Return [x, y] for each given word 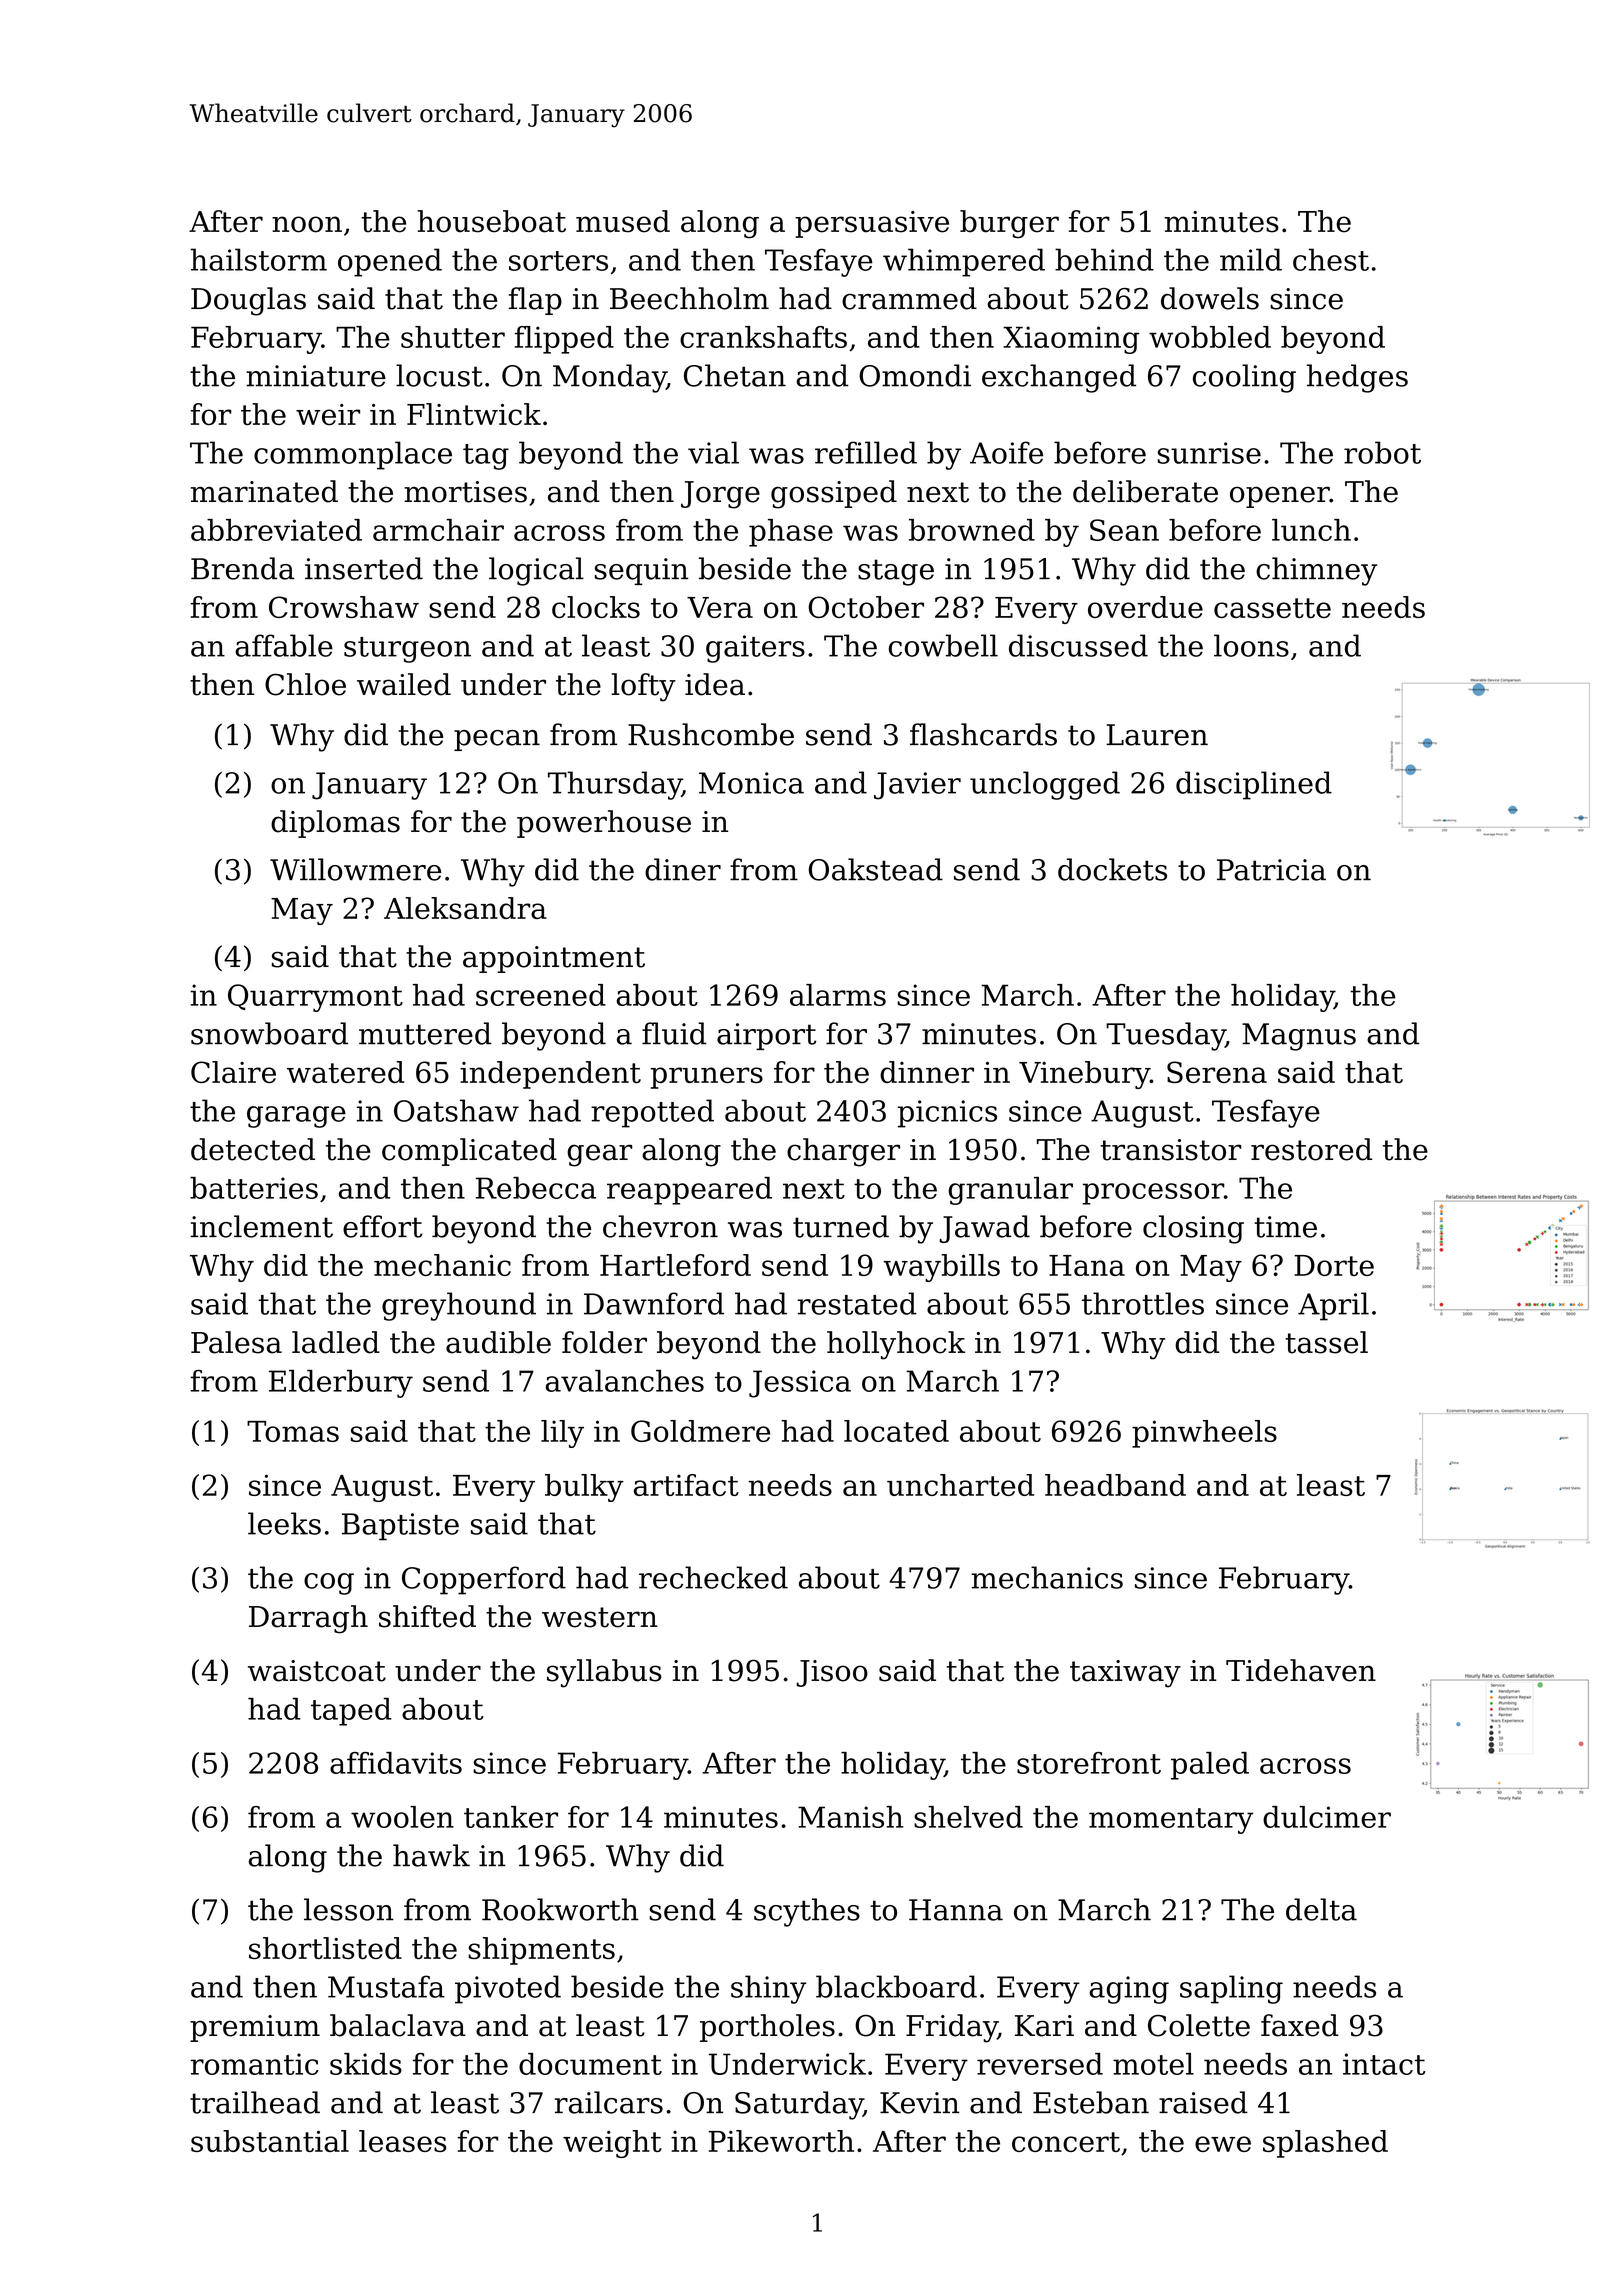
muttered [425, 1033]
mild [1251, 259]
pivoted [508, 1989]
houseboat [491, 221]
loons [1251, 645]
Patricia [1271, 870]
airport [766, 1036]
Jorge [720, 495]
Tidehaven [1301, 1670]
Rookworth [560, 1909]
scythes [807, 1912]
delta [1321, 1909]
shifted [427, 1616]
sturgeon [407, 650]
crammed [909, 298]
